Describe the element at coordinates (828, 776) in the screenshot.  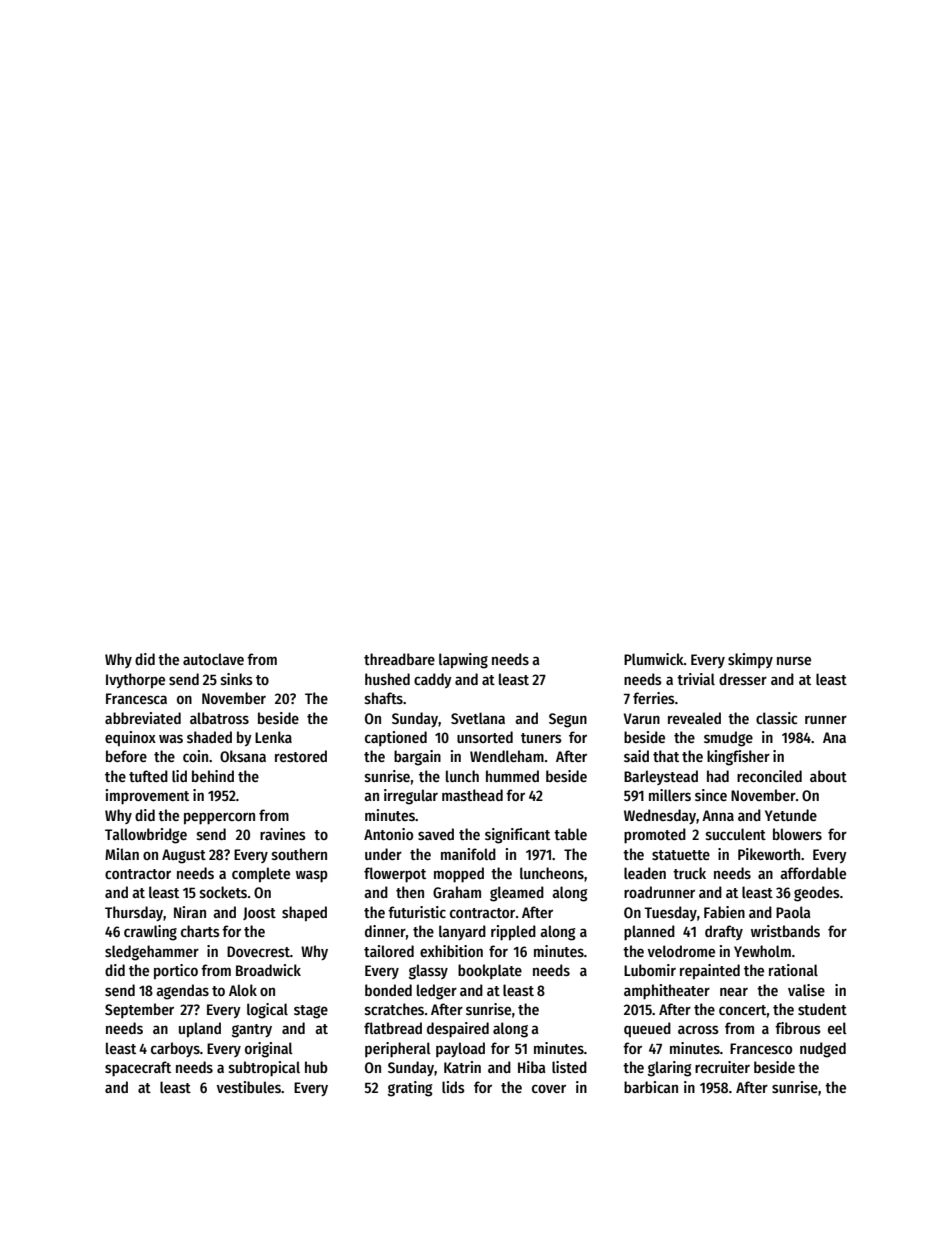
I see `about` at that location.
